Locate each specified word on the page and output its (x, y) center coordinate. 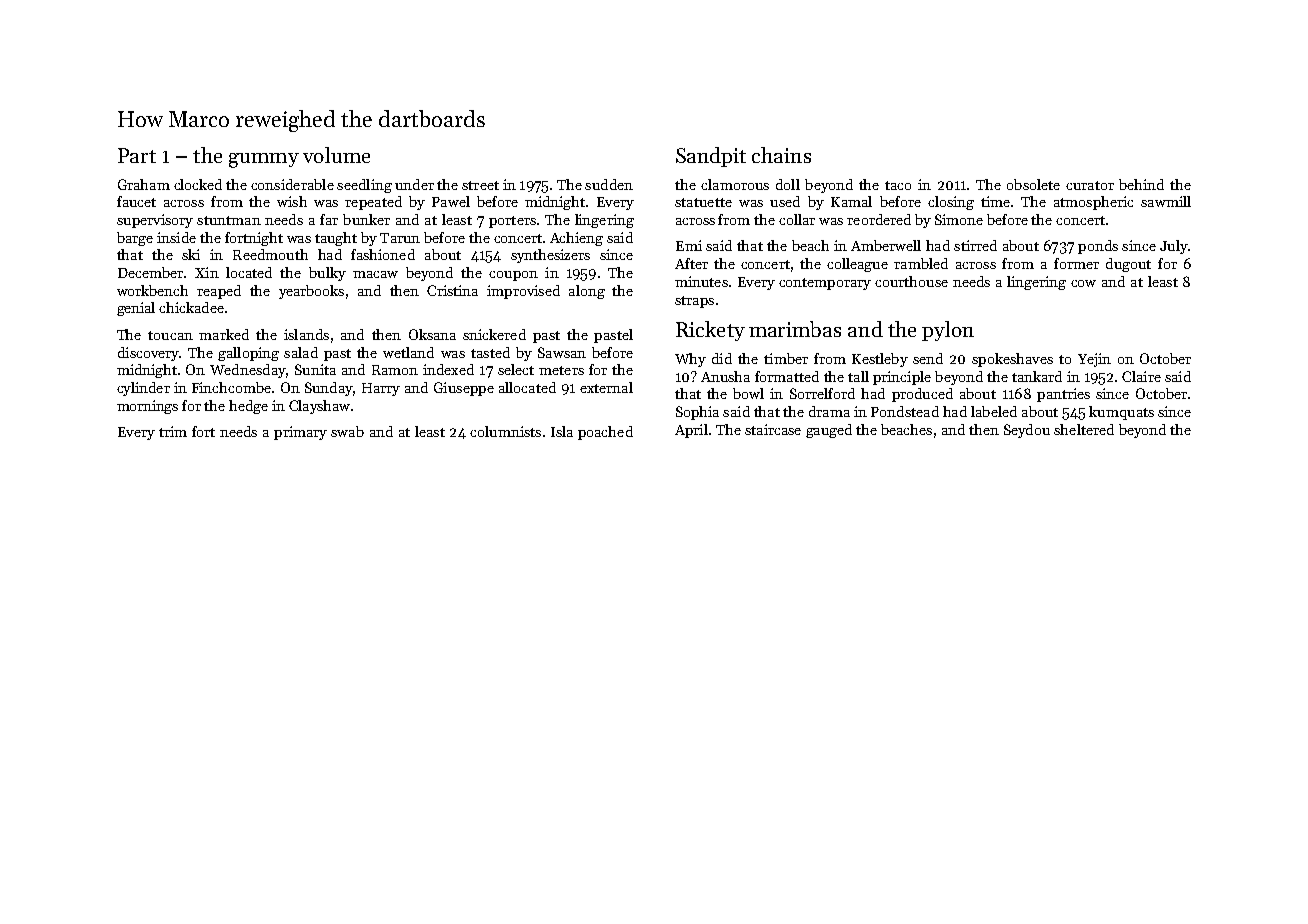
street (480, 185)
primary (300, 433)
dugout (1128, 265)
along (587, 292)
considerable (292, 184)
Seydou (1027, 431)
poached (605, 433)
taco (898, 185)
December (150, 272)
